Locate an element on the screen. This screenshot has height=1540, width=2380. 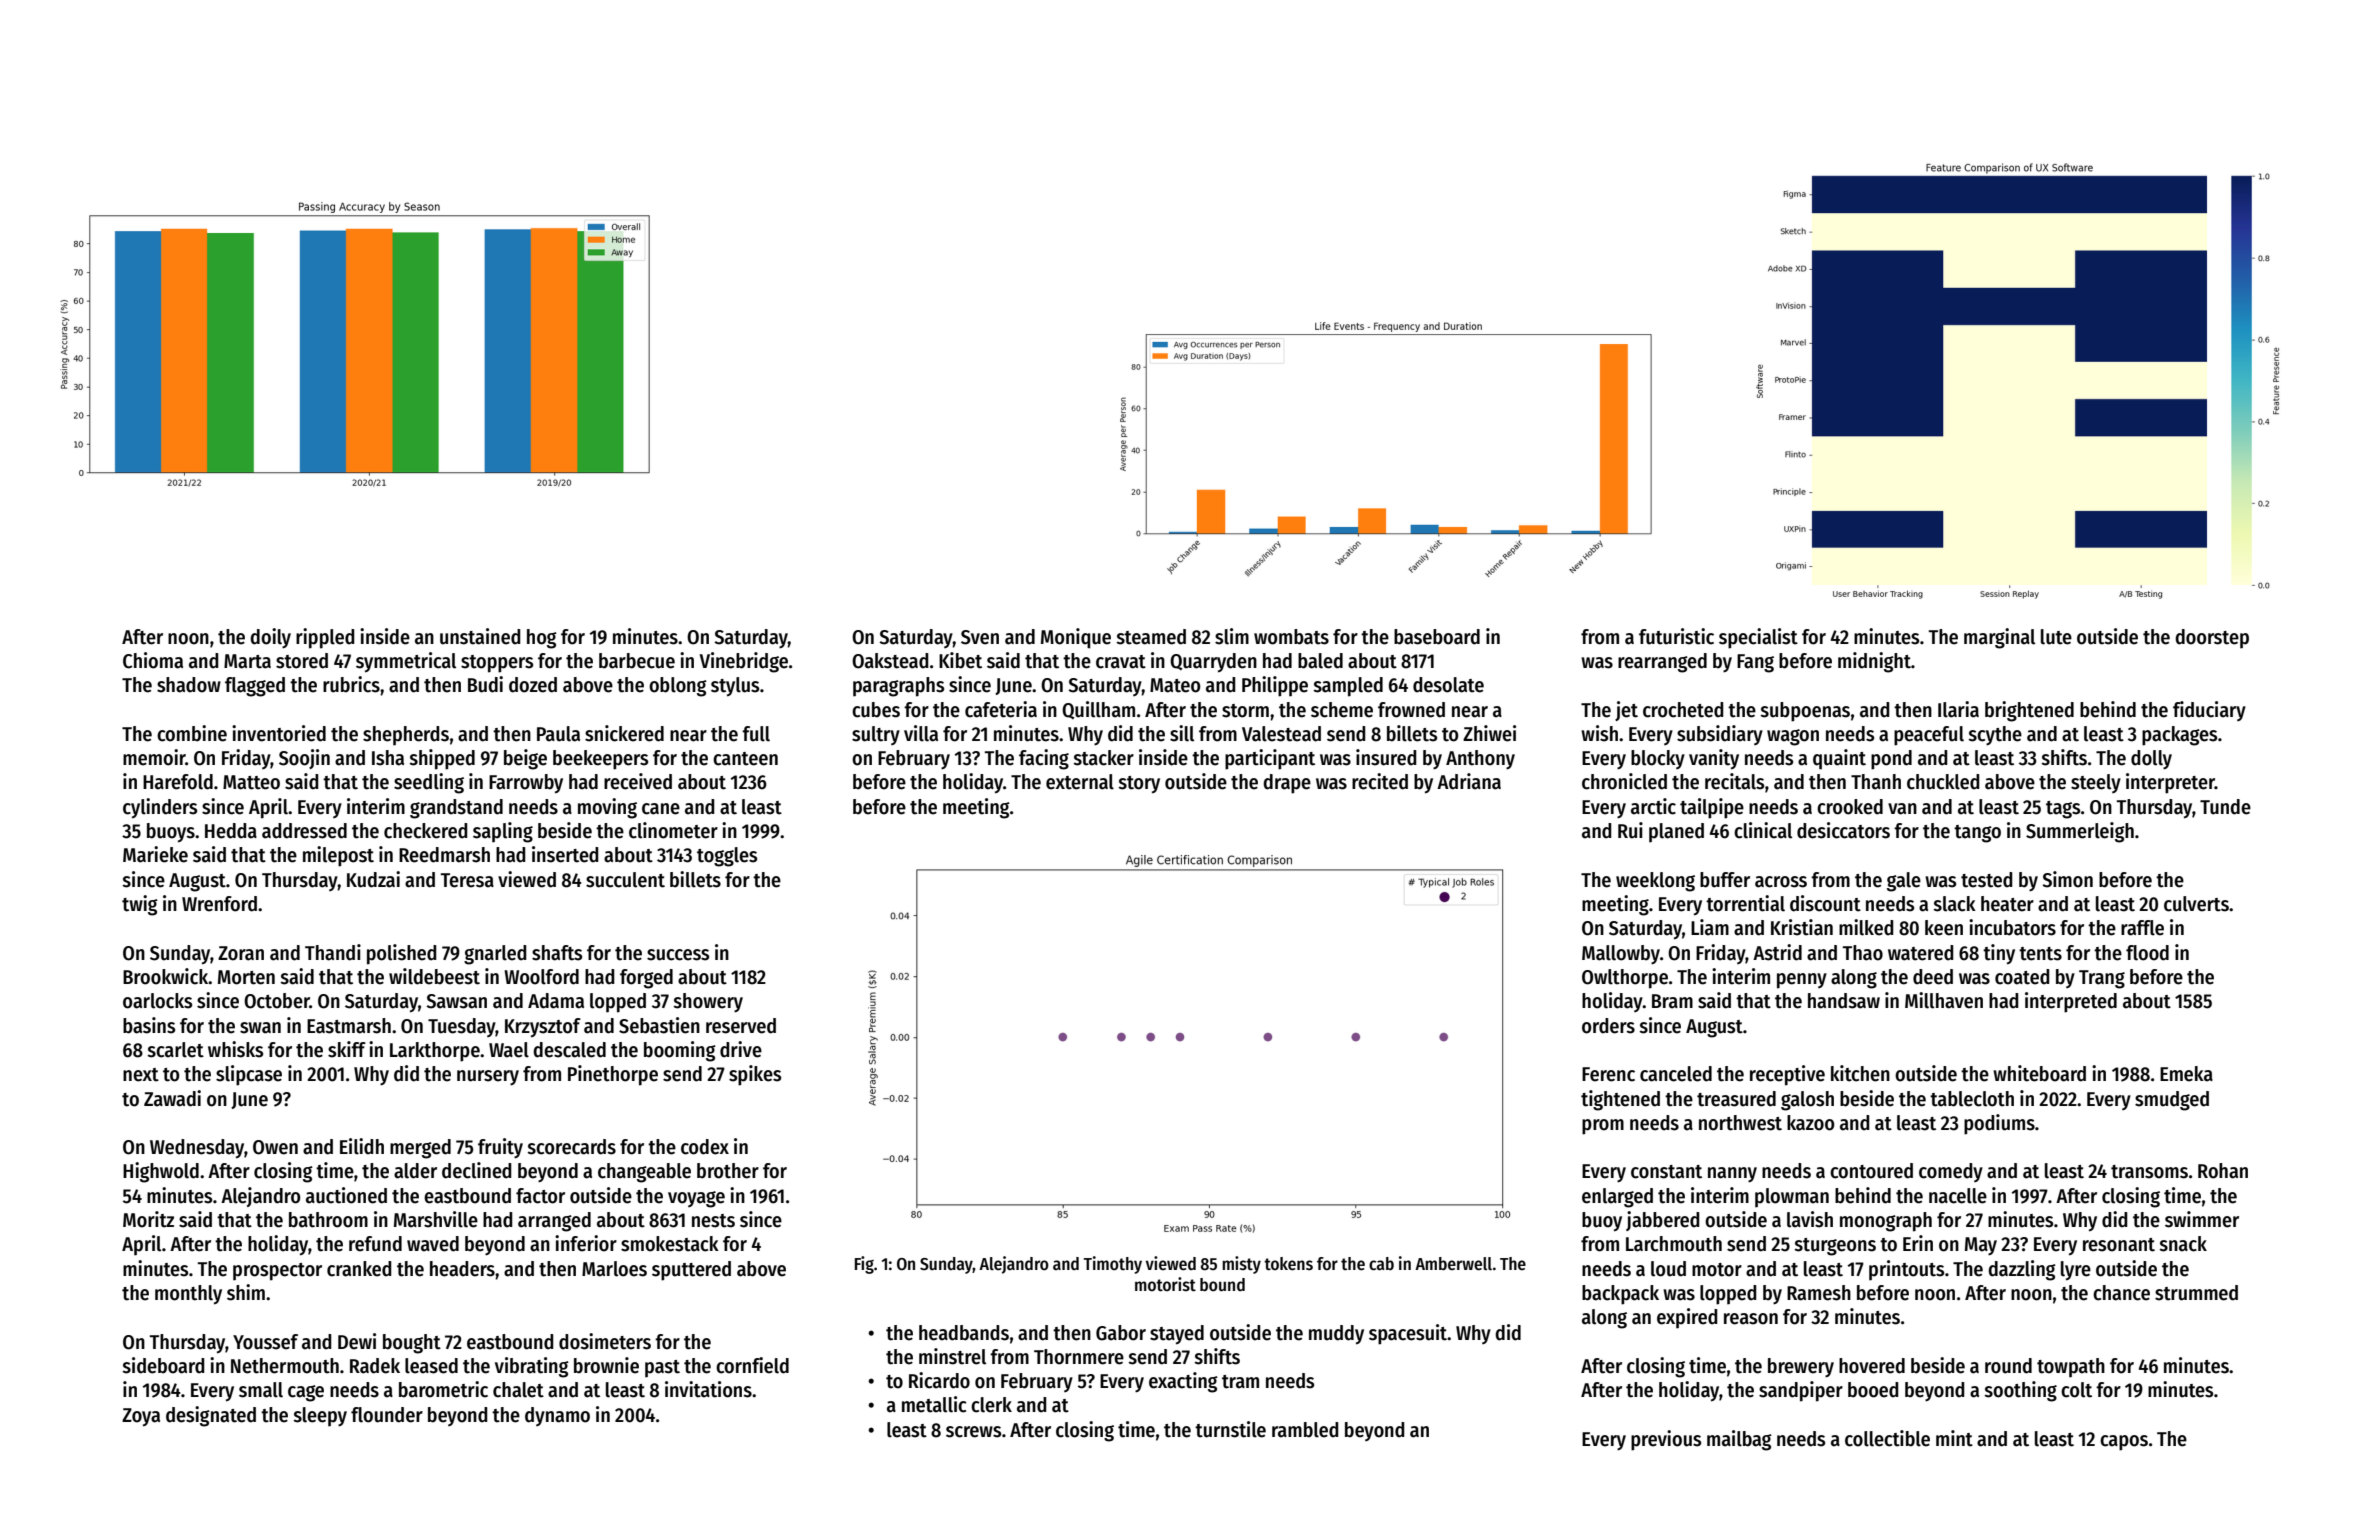
Rohan is located at coordinates (2223, 1171).
